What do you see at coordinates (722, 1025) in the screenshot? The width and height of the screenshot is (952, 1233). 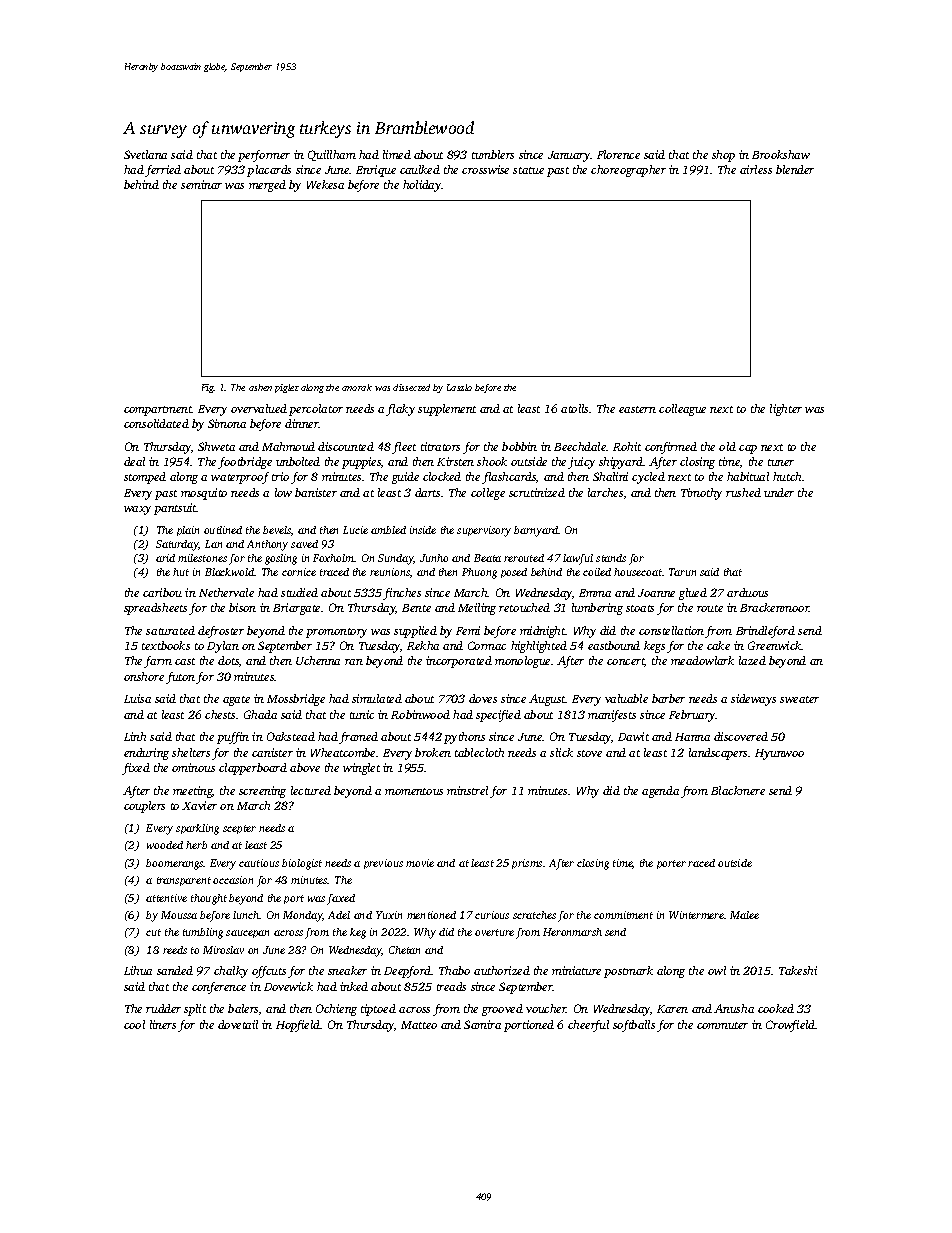 I see `commuter` at bounding box center [722, 1025].
